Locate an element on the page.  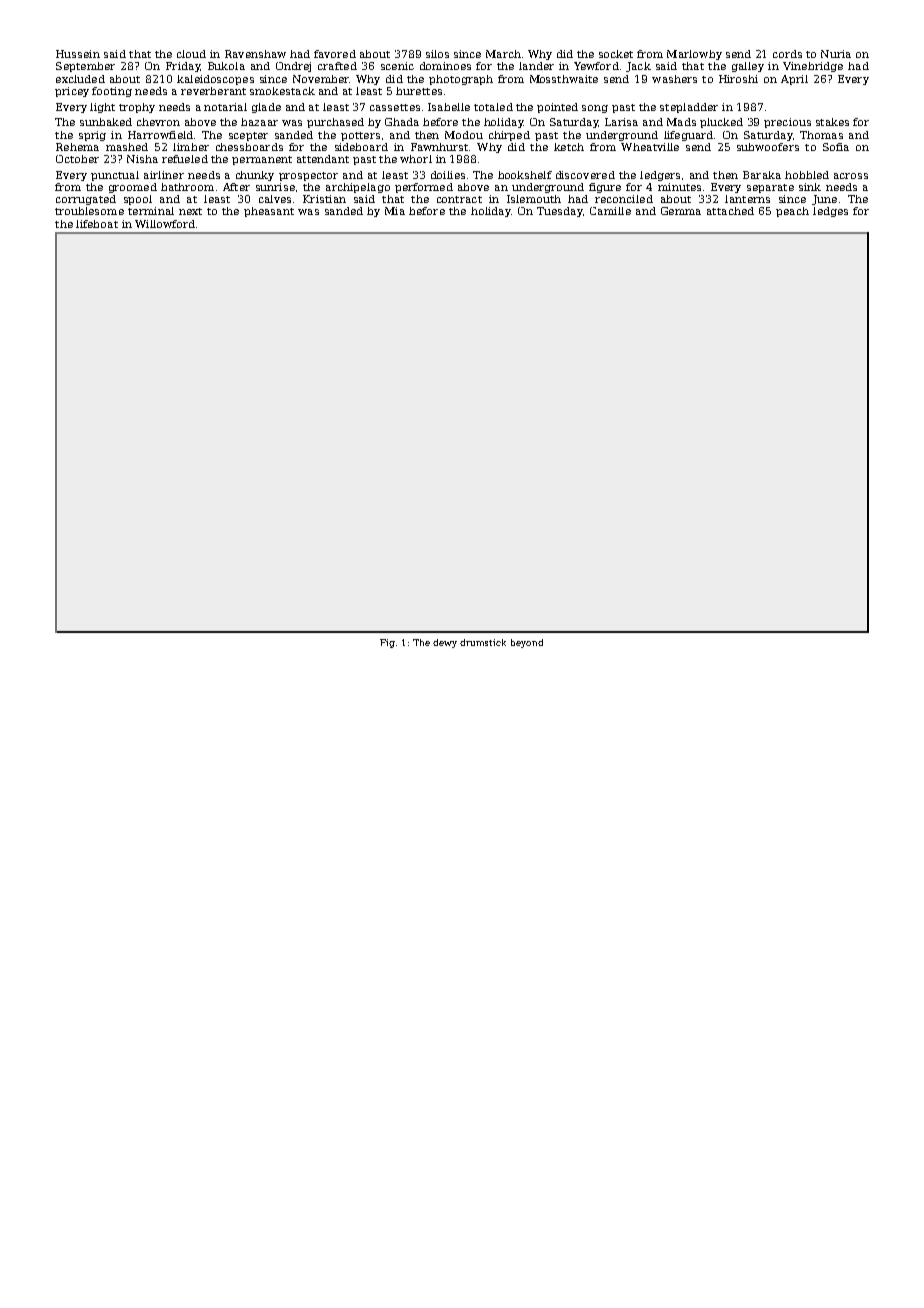
Mia is located at coordinates (395, 211).
